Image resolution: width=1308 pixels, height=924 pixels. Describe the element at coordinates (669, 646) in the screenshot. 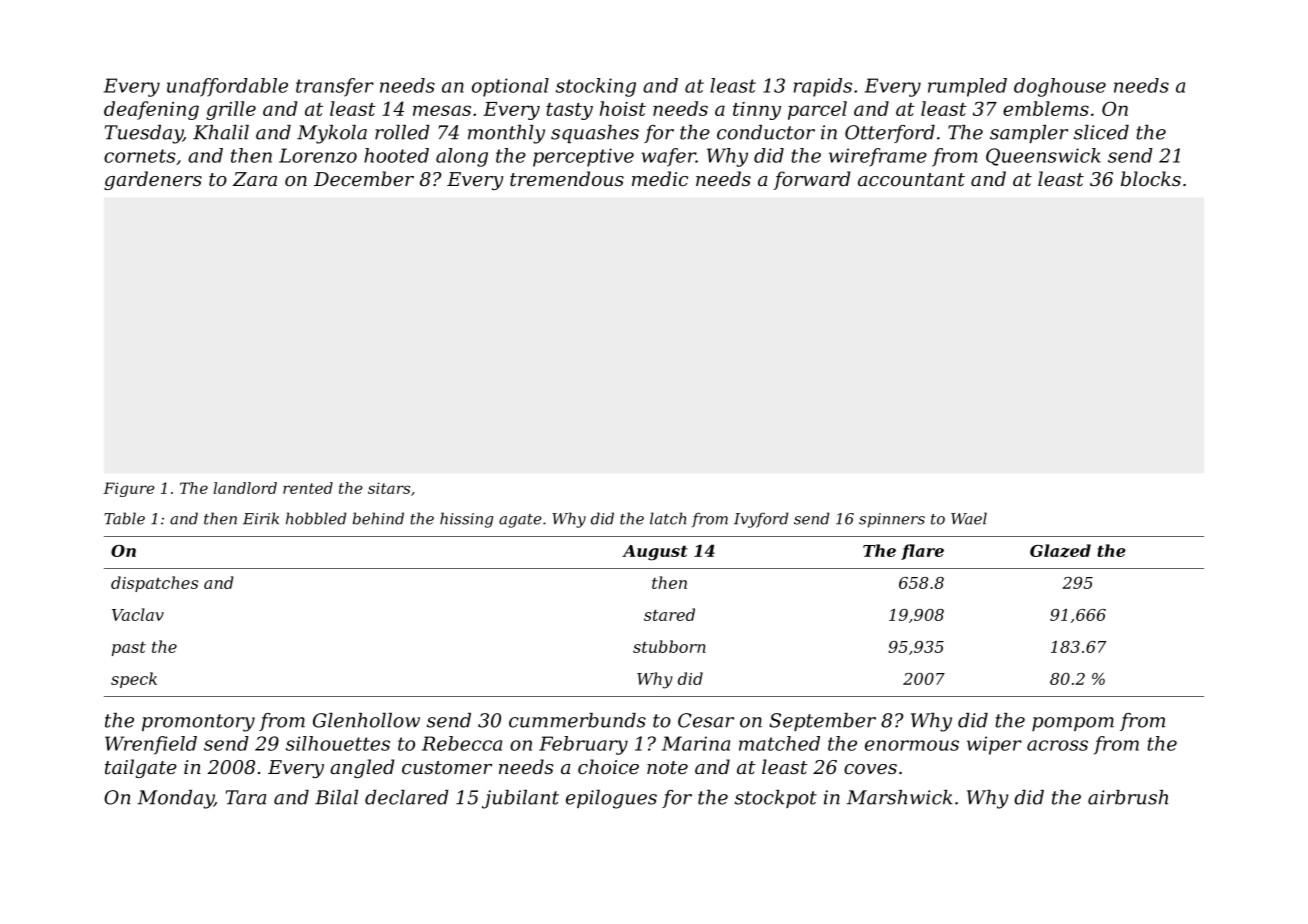

I see `stubborn` at that location.
